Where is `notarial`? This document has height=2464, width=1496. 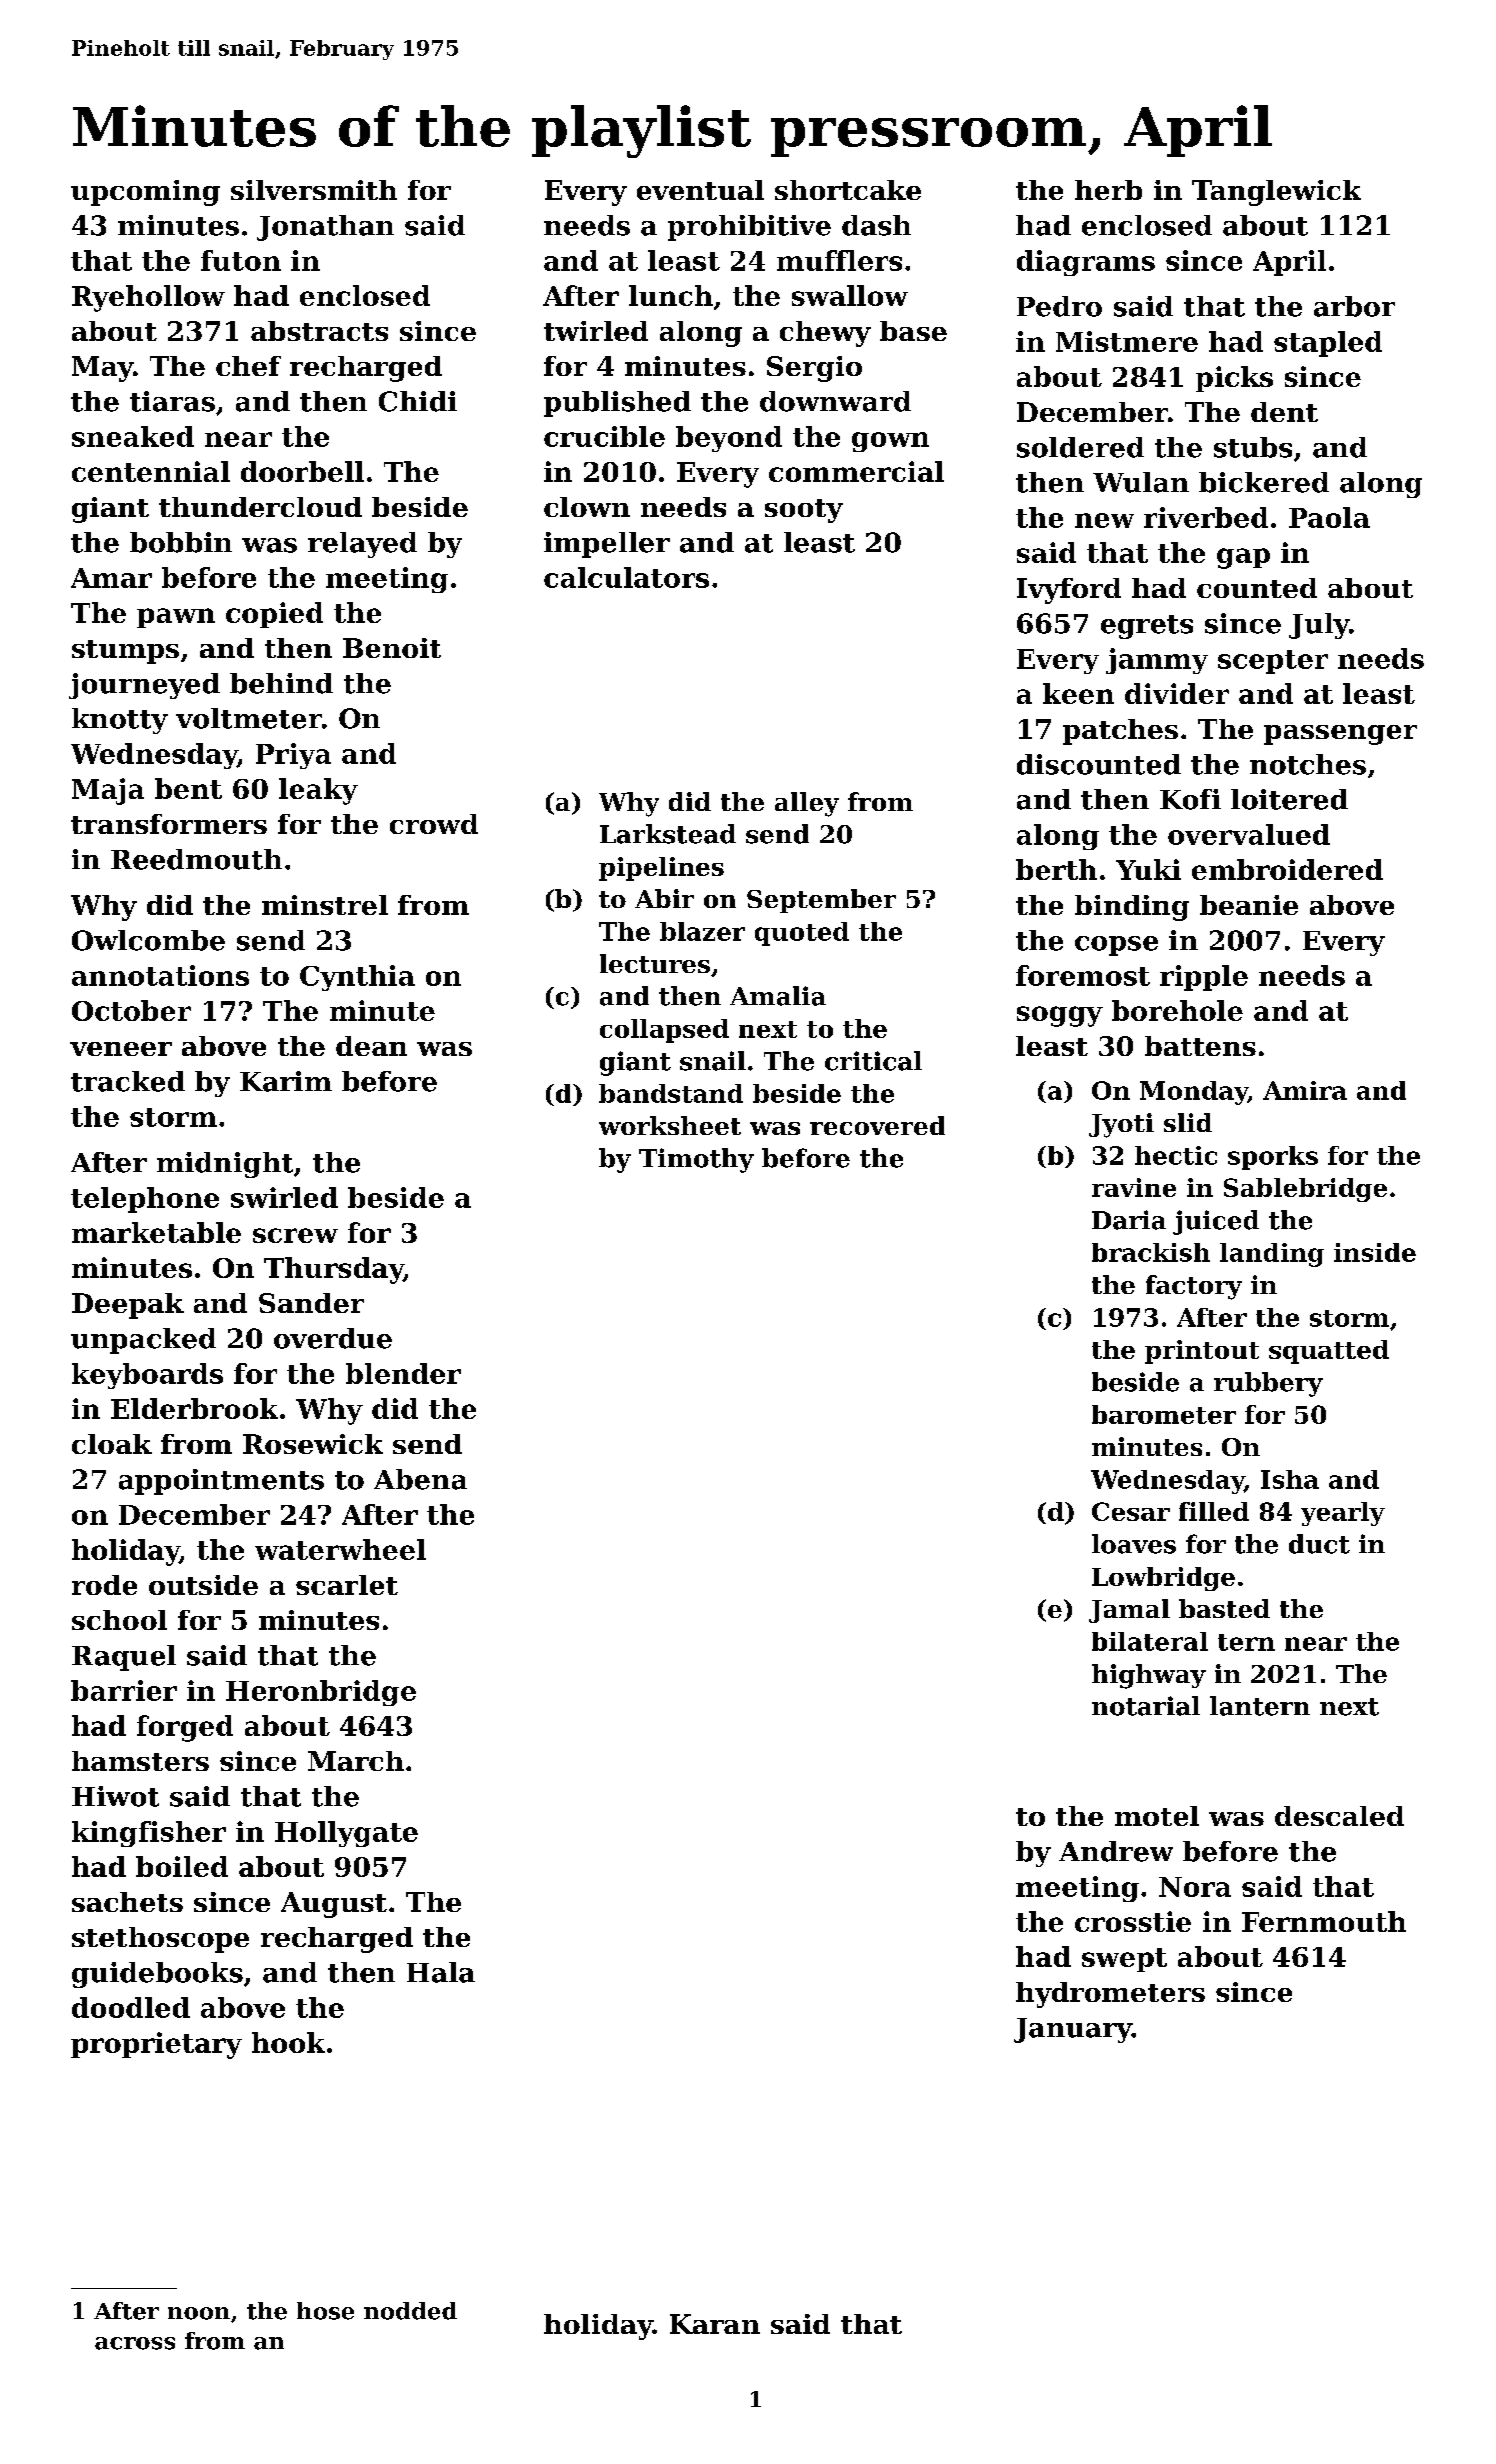
notarial is located at coordinates (1146, 1706).
